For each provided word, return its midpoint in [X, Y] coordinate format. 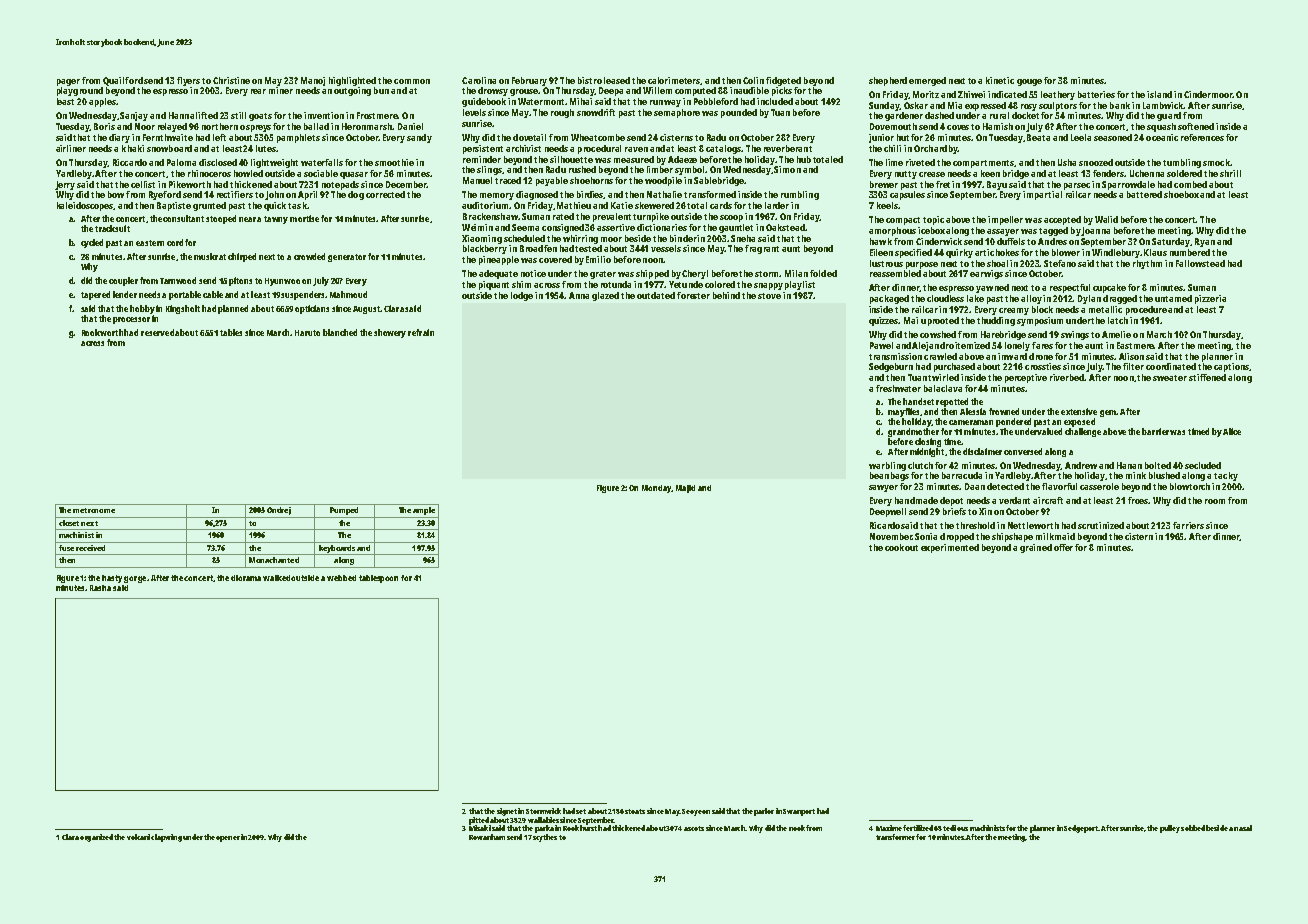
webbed [341, 578]
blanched [340, 332]
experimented [950, 548]
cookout [901, 547]
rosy [1029, 107]
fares [1042, 345]
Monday [656, 489]
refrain [421, 332]
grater [603, 275]
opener [228, 839]
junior [881, 138]
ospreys [255, 128]
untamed [1173, 298]
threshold [975, 525]
